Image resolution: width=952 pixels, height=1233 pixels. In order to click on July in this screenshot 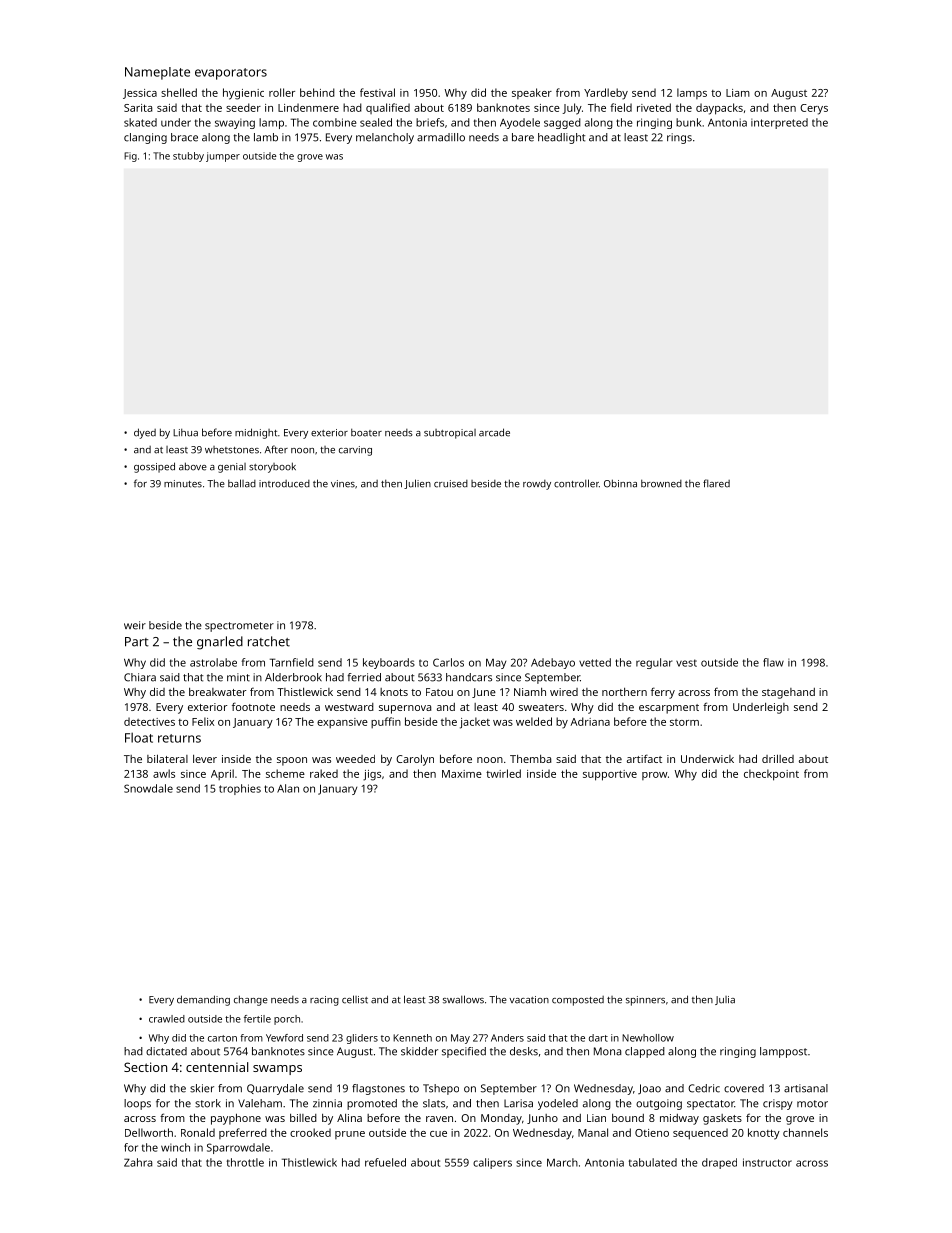, I will do `click(572, 109)`.
